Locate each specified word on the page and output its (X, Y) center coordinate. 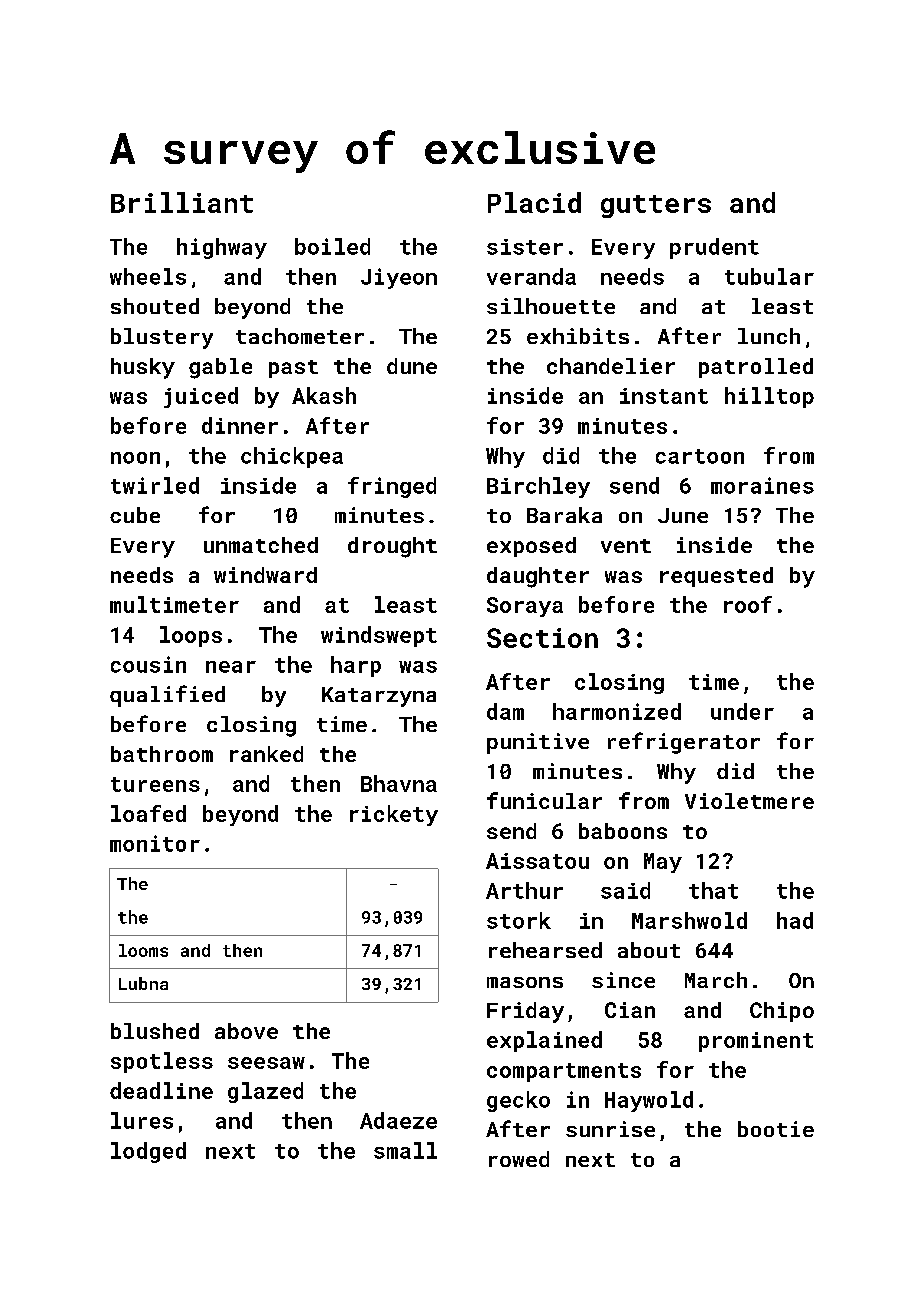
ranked (266, 754)
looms (143, 950)
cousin (148, 664)
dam (505, 711)
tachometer (300, 336)
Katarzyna (379, 697)
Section (542, 638)
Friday (525, 1012)
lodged (148, 1152)
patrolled (756, 368)
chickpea (292, 457)
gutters (656, 206)
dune (412, 366)
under (742, 711)
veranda (531, 276)
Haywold (649, 1101)
